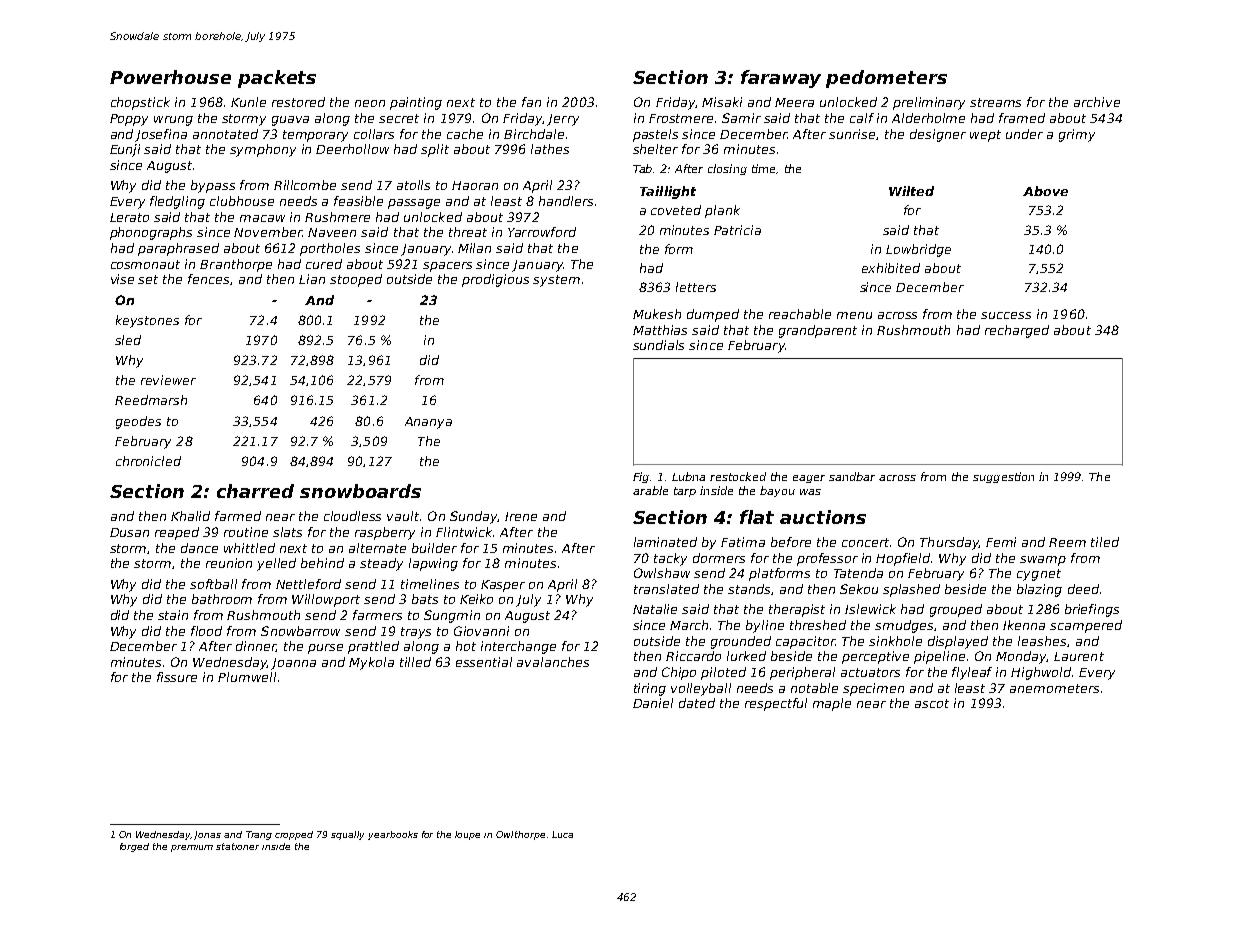 The width and height of the screenshot is (1233, 952). What do you see at coordinates (1017, 331) in the screenshot?
I see `recharged` at bounding box center [1017, 331].
